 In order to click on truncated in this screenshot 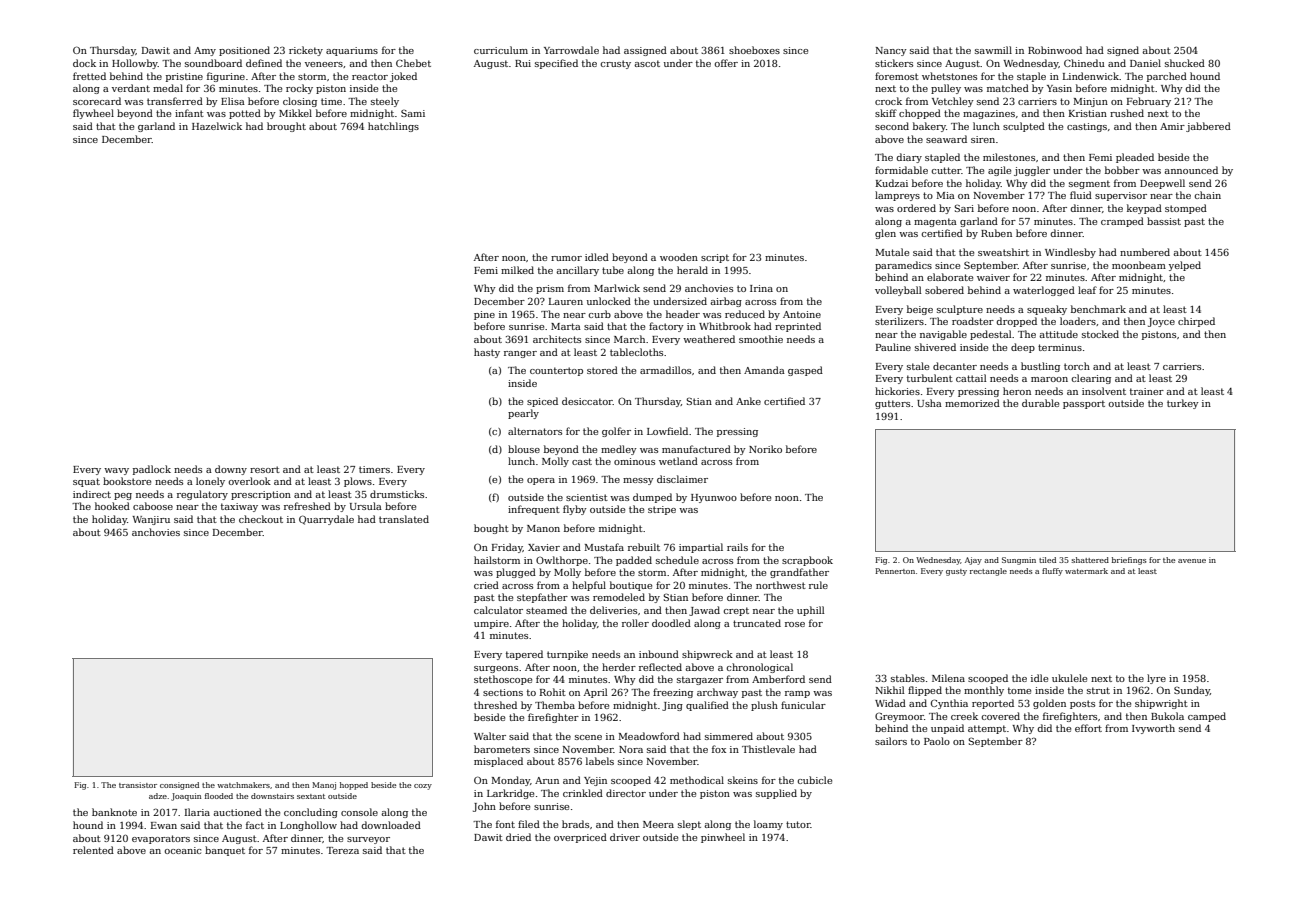, I will do `click(757, 623)`.
